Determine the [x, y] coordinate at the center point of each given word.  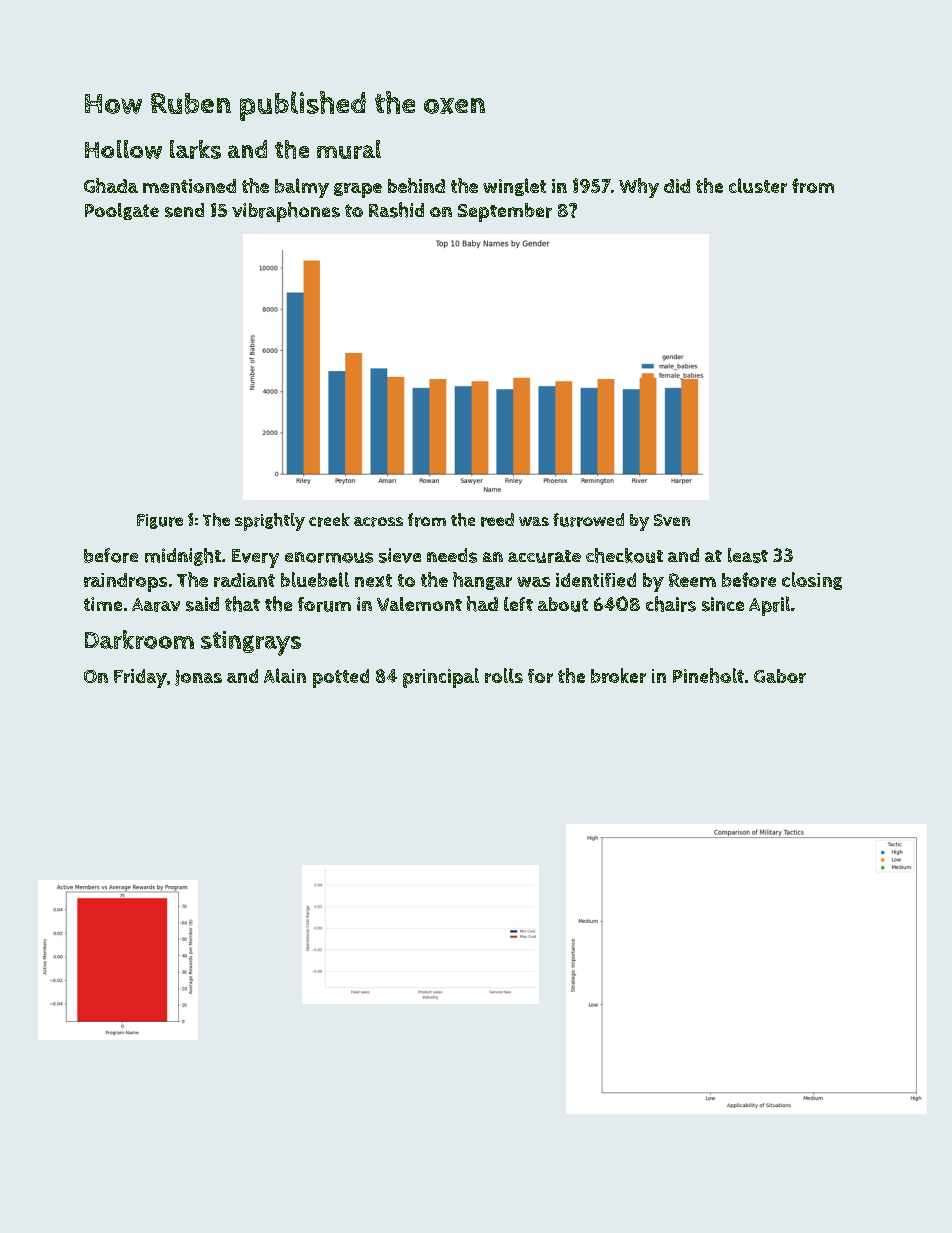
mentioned [189, 186]
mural [349, 149]
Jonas [198, 678]
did [677, 186]
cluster [758, 185]
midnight [183, 557]
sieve [400, 555]
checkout [624, 555]
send [184, 210]
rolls [504, 675]
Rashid [396, 210]
